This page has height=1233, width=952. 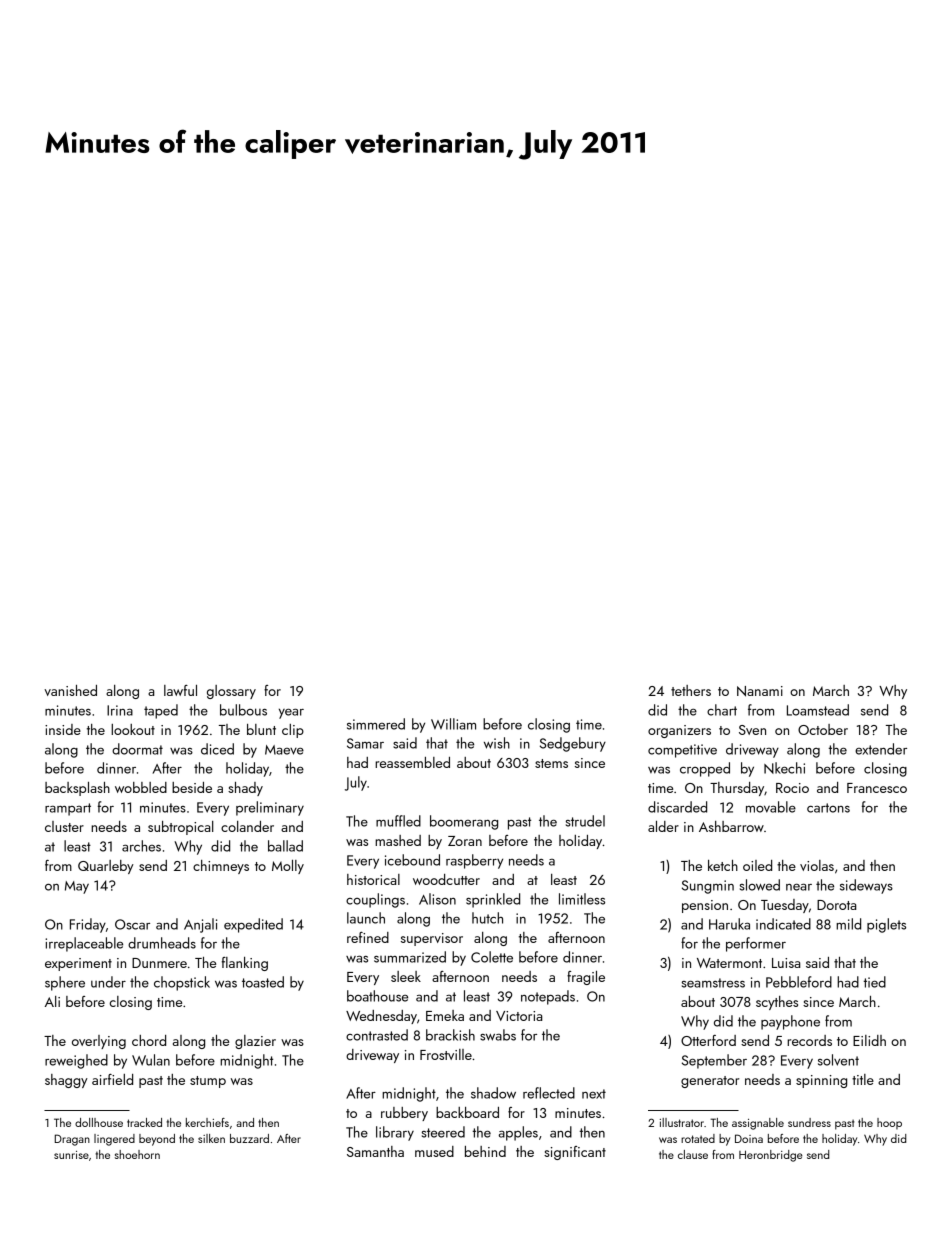 I want to click on Sungmin, so click(x=708, y=887).
